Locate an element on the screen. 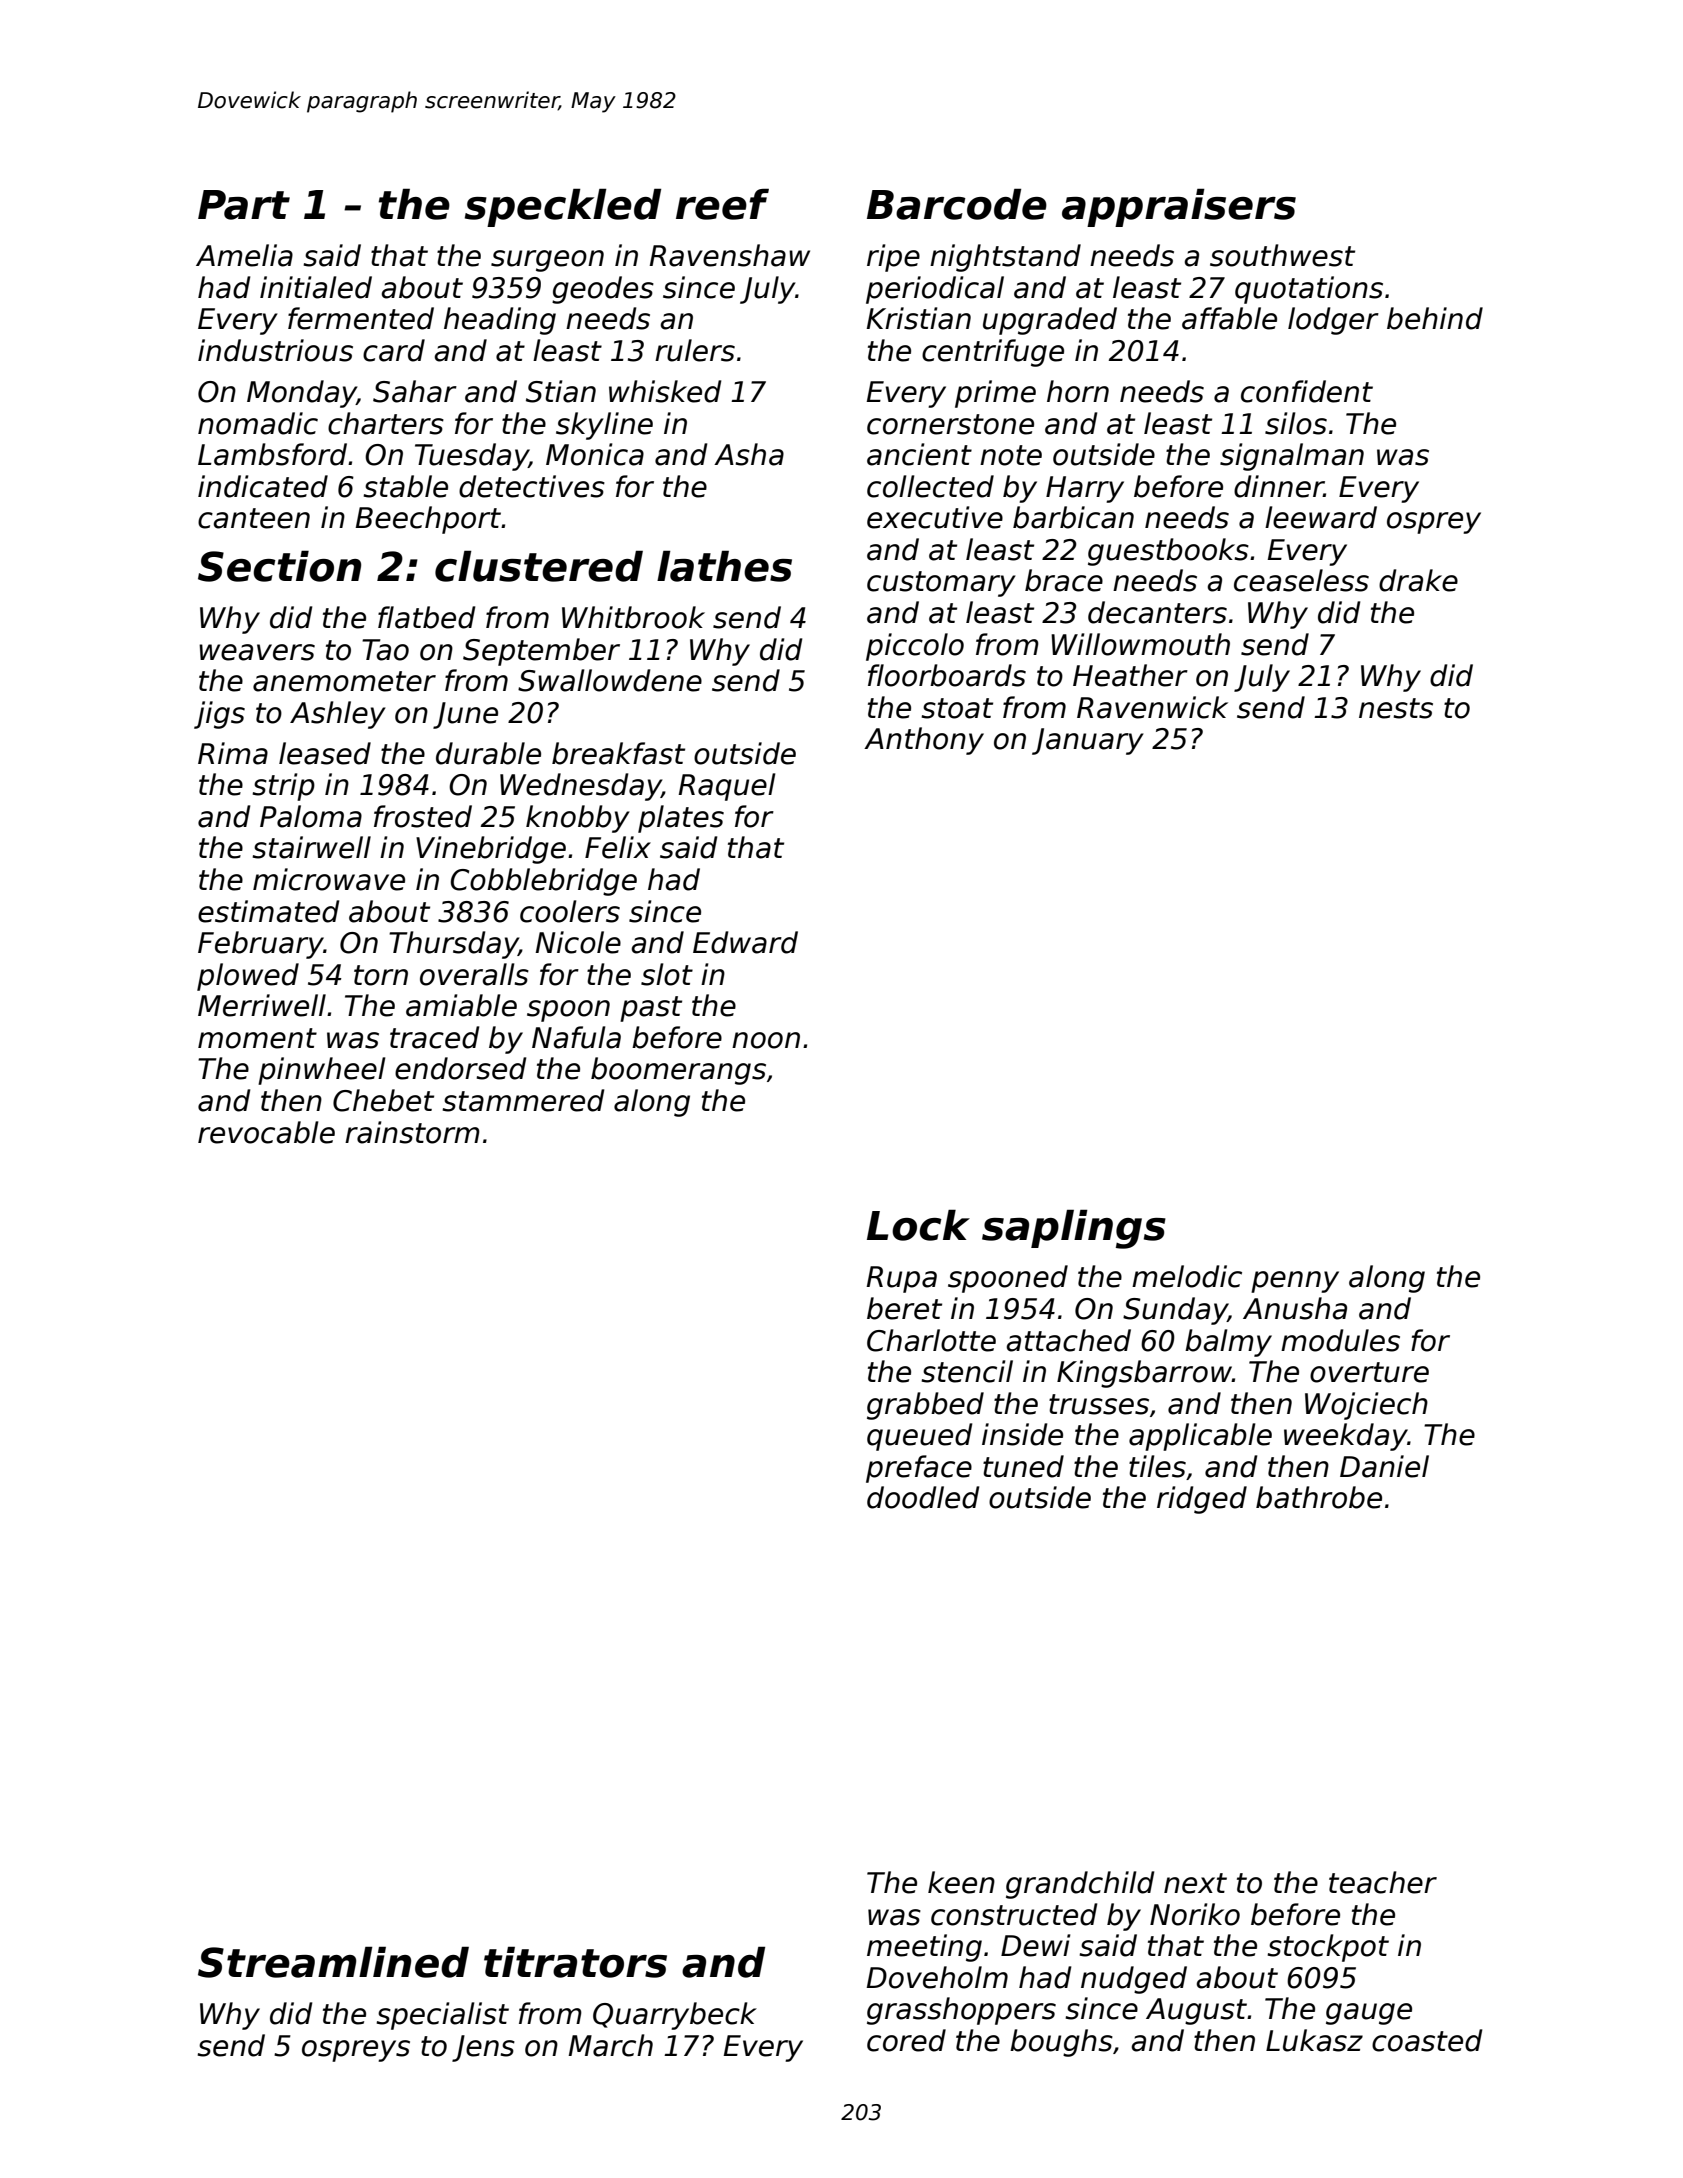 The height and width of the screenshot is (2178, 1683). ridged is located at coordinates (1202, 1500).
